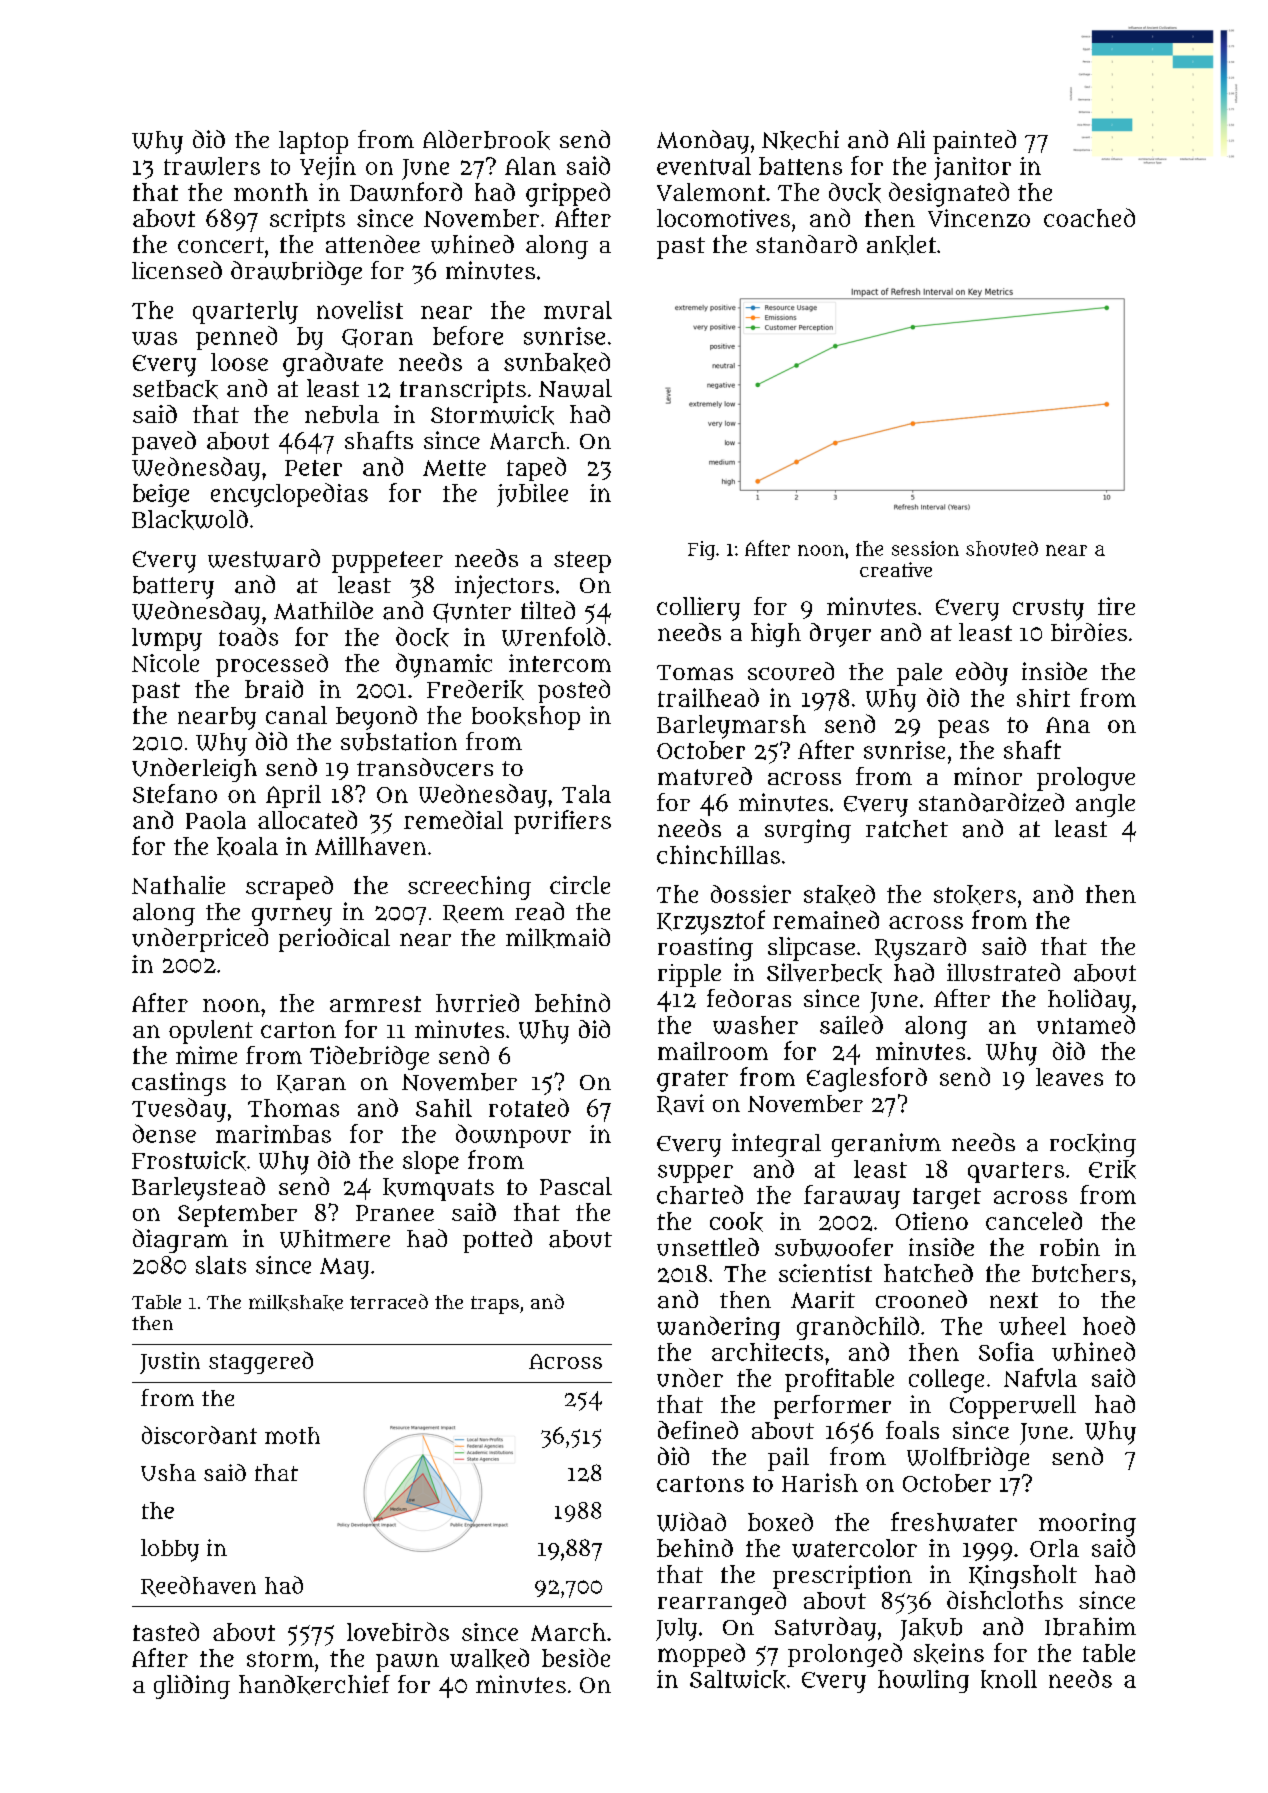 Image resolution: width=1268 pixels, height=1793 pixels. Describe the element at coordinates (731, 727) in the screenshot. I see `Barleymarsh` at that location.
